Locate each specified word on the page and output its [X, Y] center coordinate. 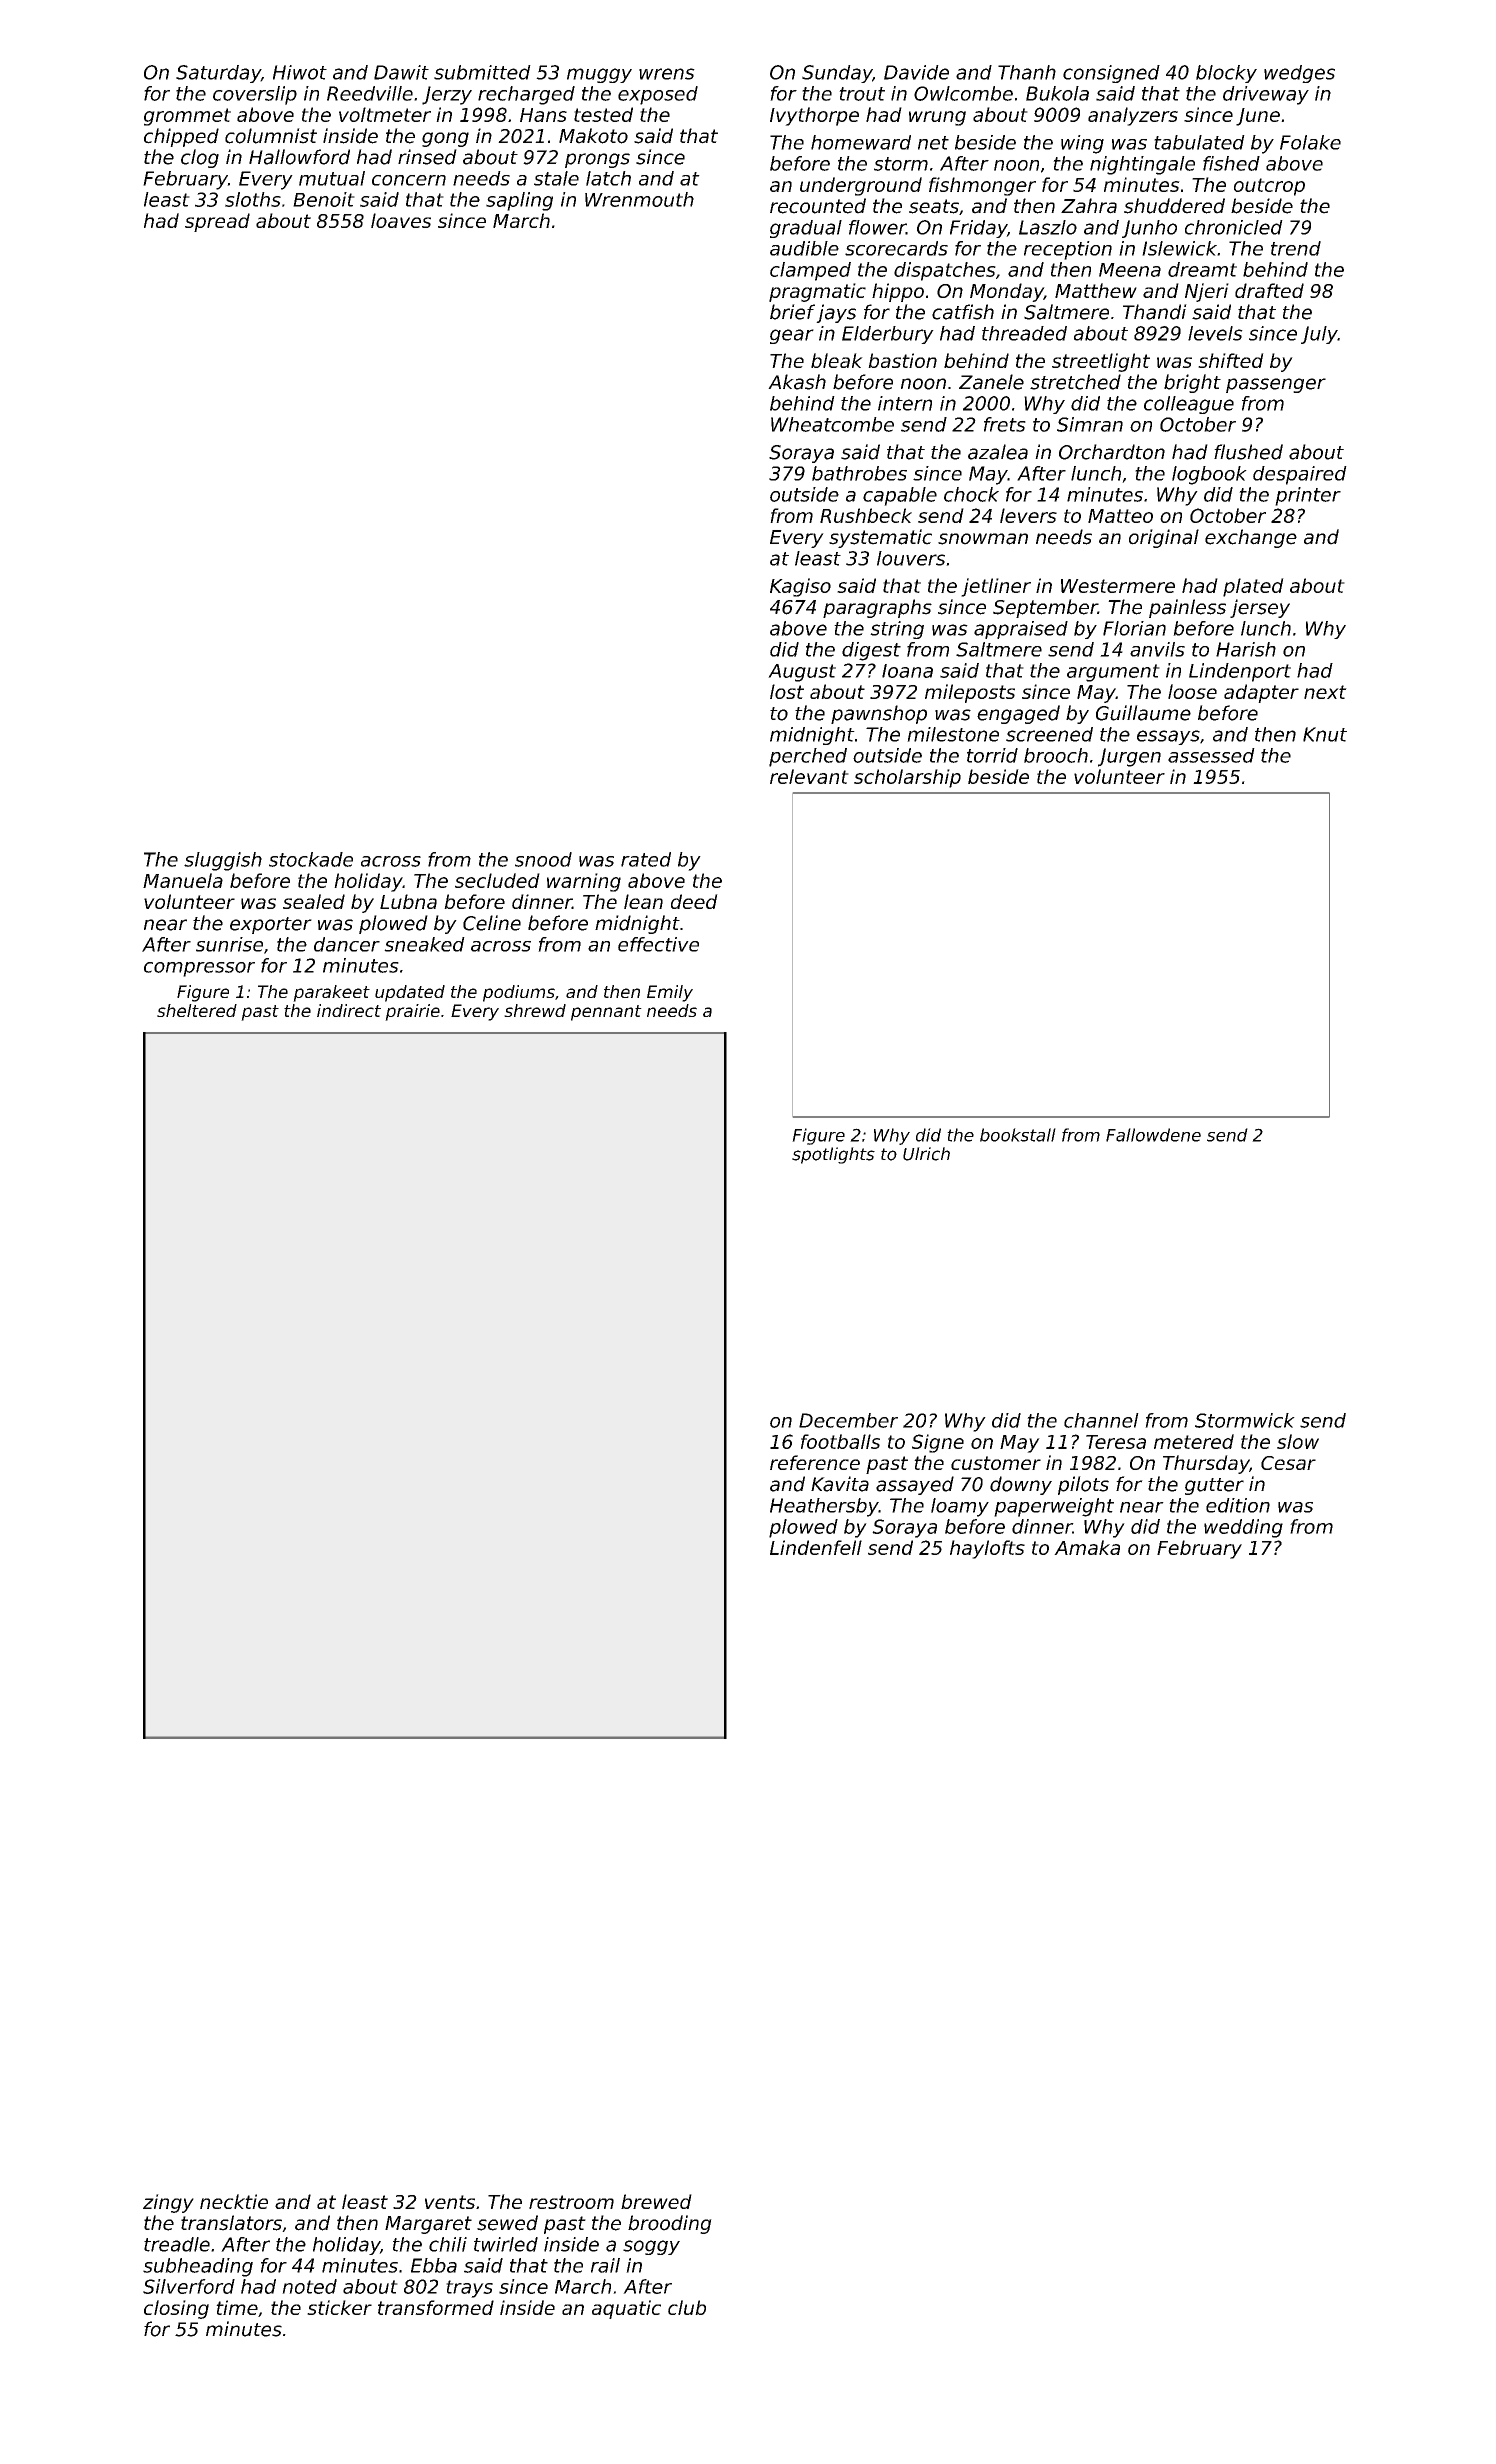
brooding [670, 2224]
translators [231, 2223]
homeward [861, 142]
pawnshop [879, 714]
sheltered [197, 1010]
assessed [1211, 755]
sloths [253, 199]
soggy [651, 2247]
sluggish [223, 861]
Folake [1310, 142]
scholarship [907, 778]
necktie [234, 2201]
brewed [656, 2201]
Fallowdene [1153, 1135]
